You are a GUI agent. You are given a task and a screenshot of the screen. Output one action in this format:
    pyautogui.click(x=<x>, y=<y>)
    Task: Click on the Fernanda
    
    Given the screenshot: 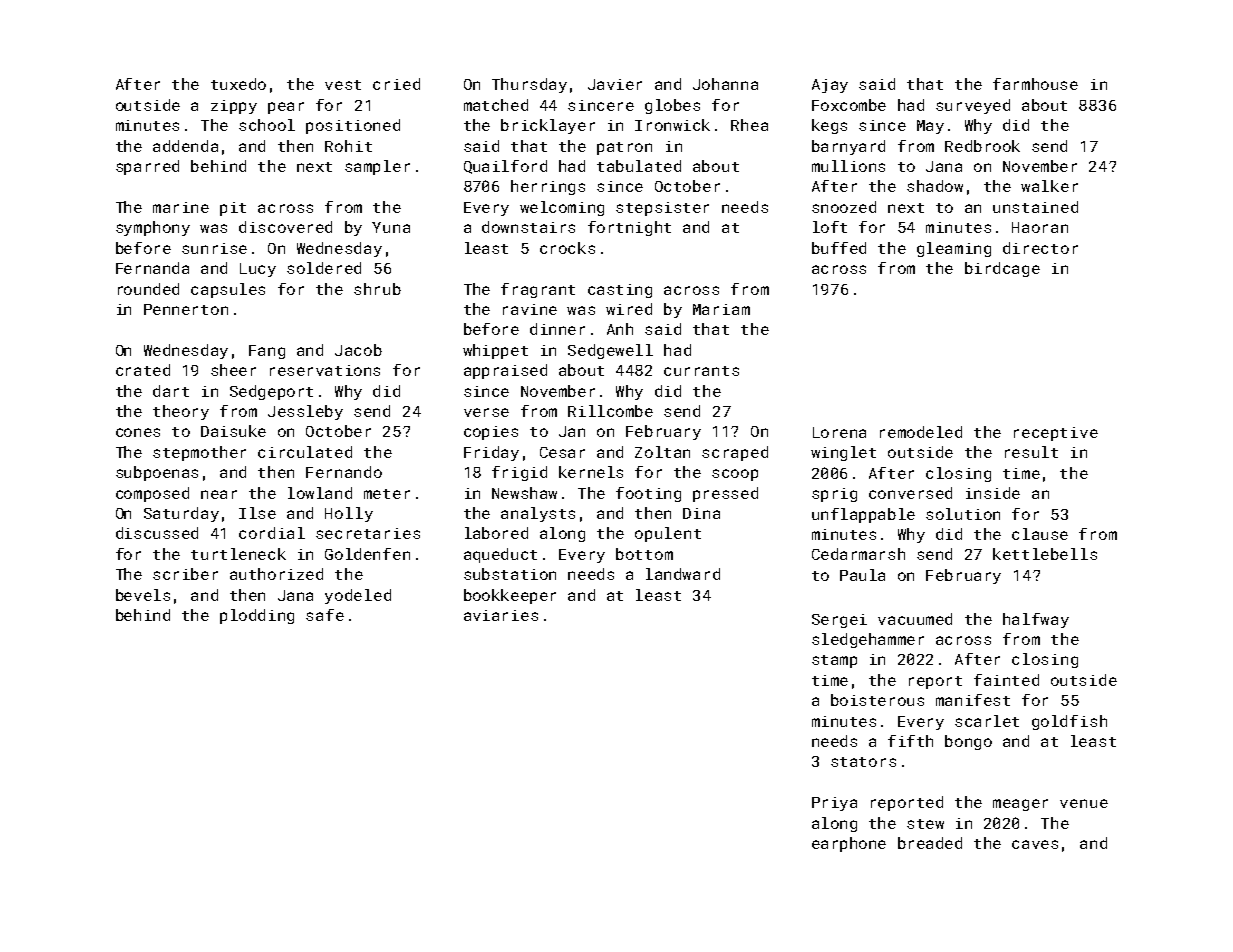 What is the action you would take?
    pyautogui.click(x=152, y=268)
